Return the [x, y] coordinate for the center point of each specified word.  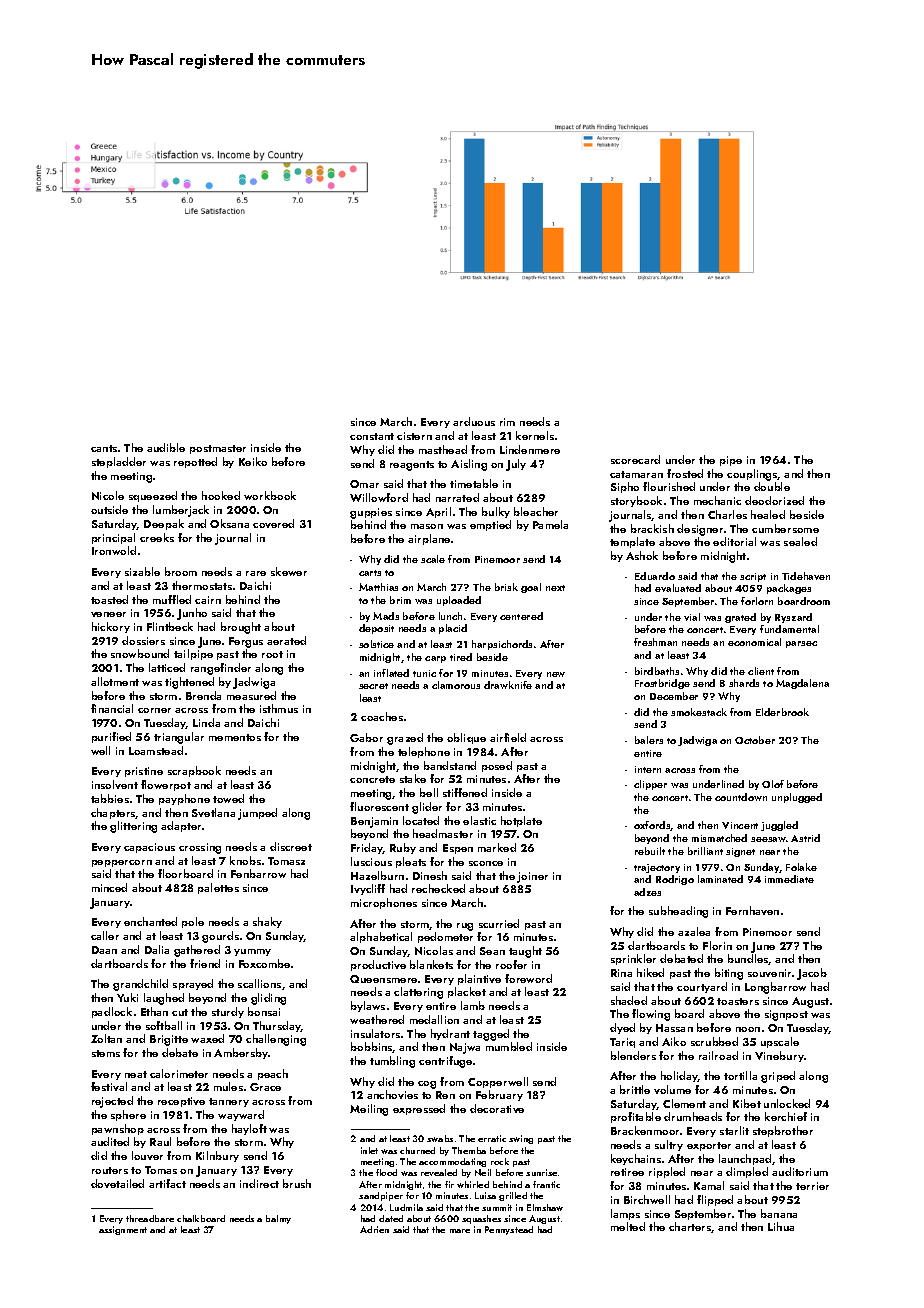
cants [104, 448]
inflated [391, 673]
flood [386, 1172]
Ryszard [793, 618]
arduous [474, 421]
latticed [167, 667]
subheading [678, 912]
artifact [167, 1183]
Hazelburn [377, 875]
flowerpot [166, 785]
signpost [786, 1015]
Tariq [622, 1043]
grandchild [140, 985]
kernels [535, 435]
